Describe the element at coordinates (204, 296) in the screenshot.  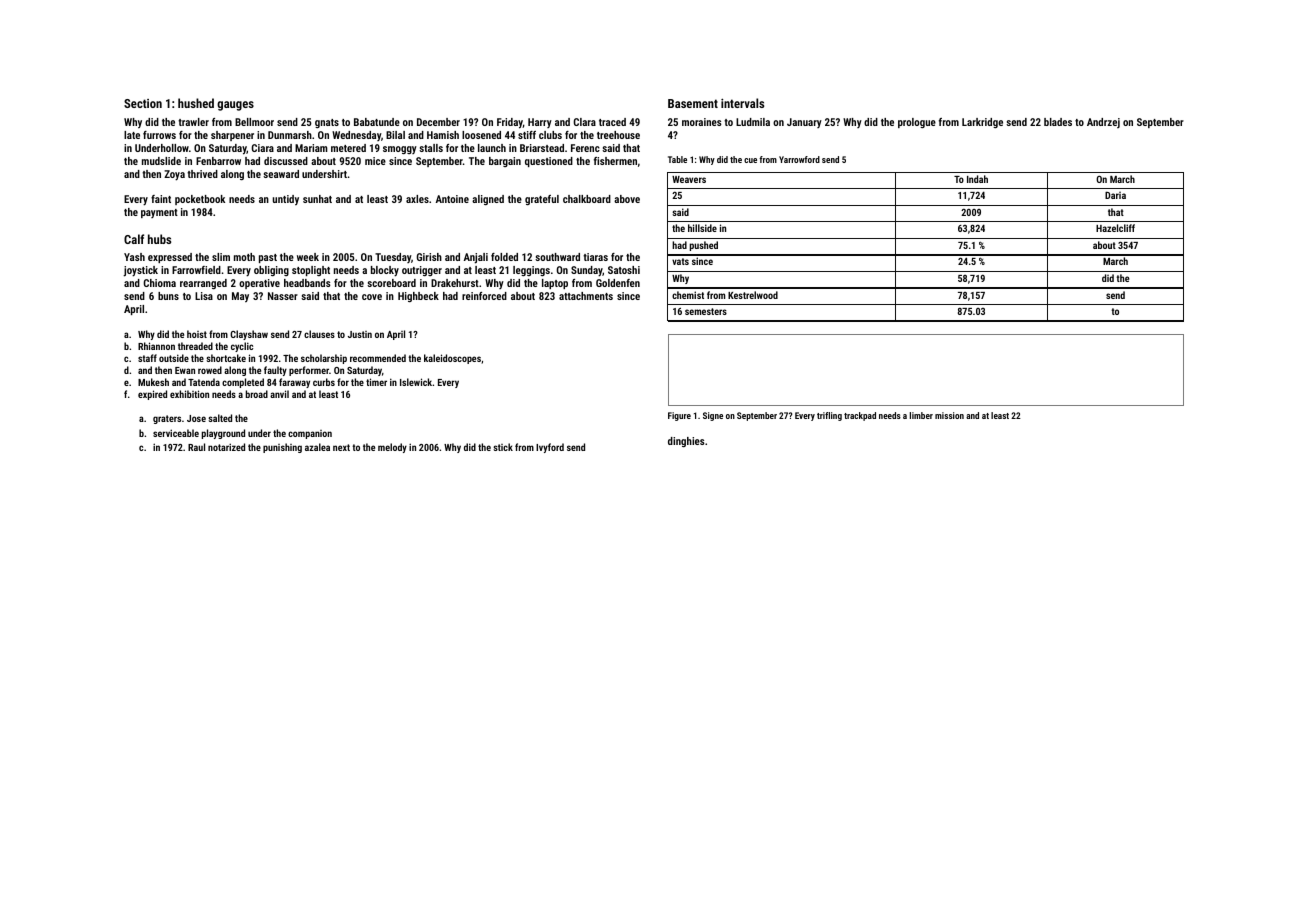
I see `Lisa` at that location.
